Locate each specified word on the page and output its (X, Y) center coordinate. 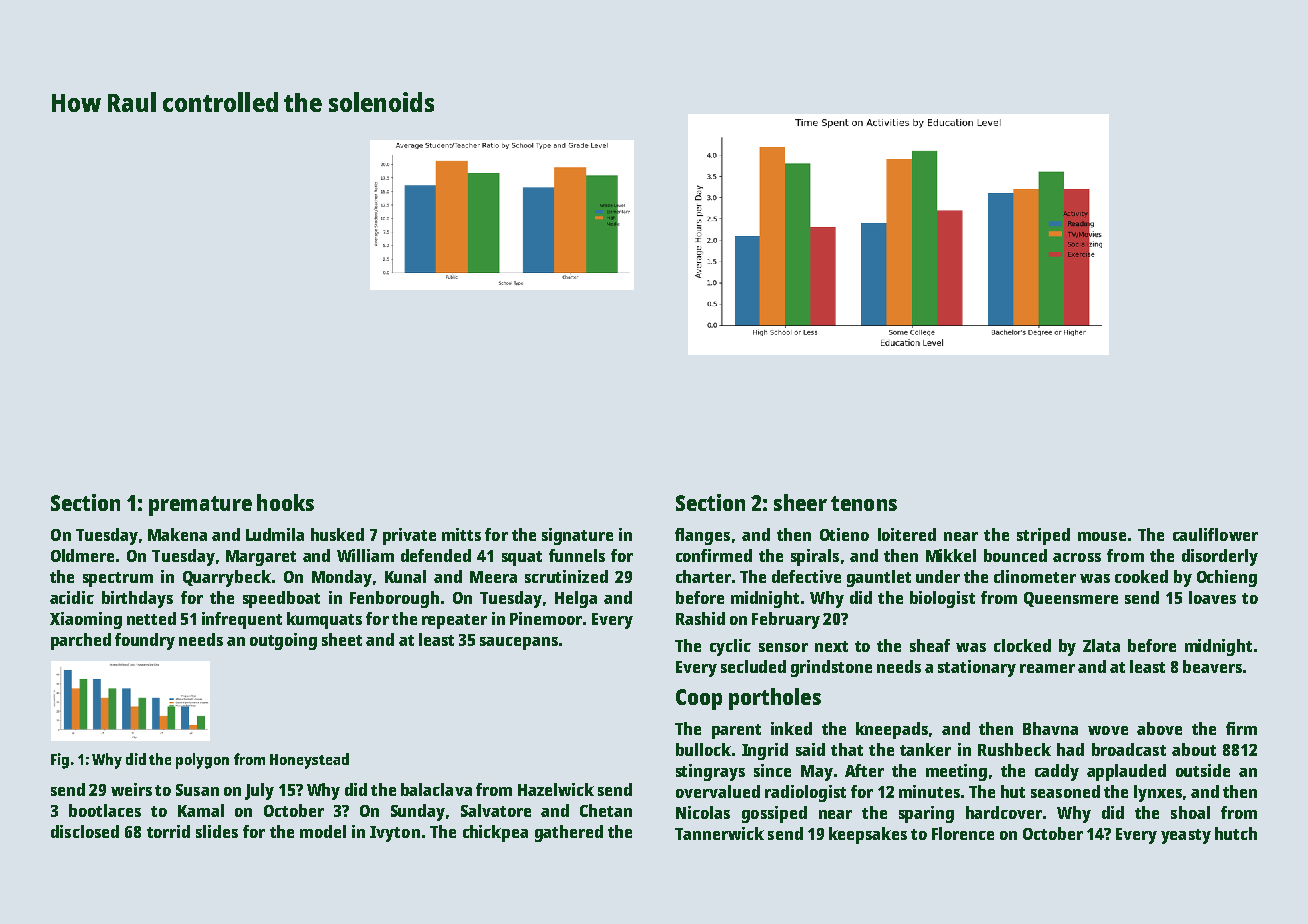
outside (1203, 770)
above (1159, 728)
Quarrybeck (227, 578)
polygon (202, 761)
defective (806, 576)
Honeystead (309, 761)
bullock (703, 749)
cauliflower (1215, 534)
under (938, 576)
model (323, 831)
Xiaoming (86, 620)
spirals (815, 557)
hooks (285, 502)
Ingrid (765, 751)
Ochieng (1227, 578)
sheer (800, 502)
